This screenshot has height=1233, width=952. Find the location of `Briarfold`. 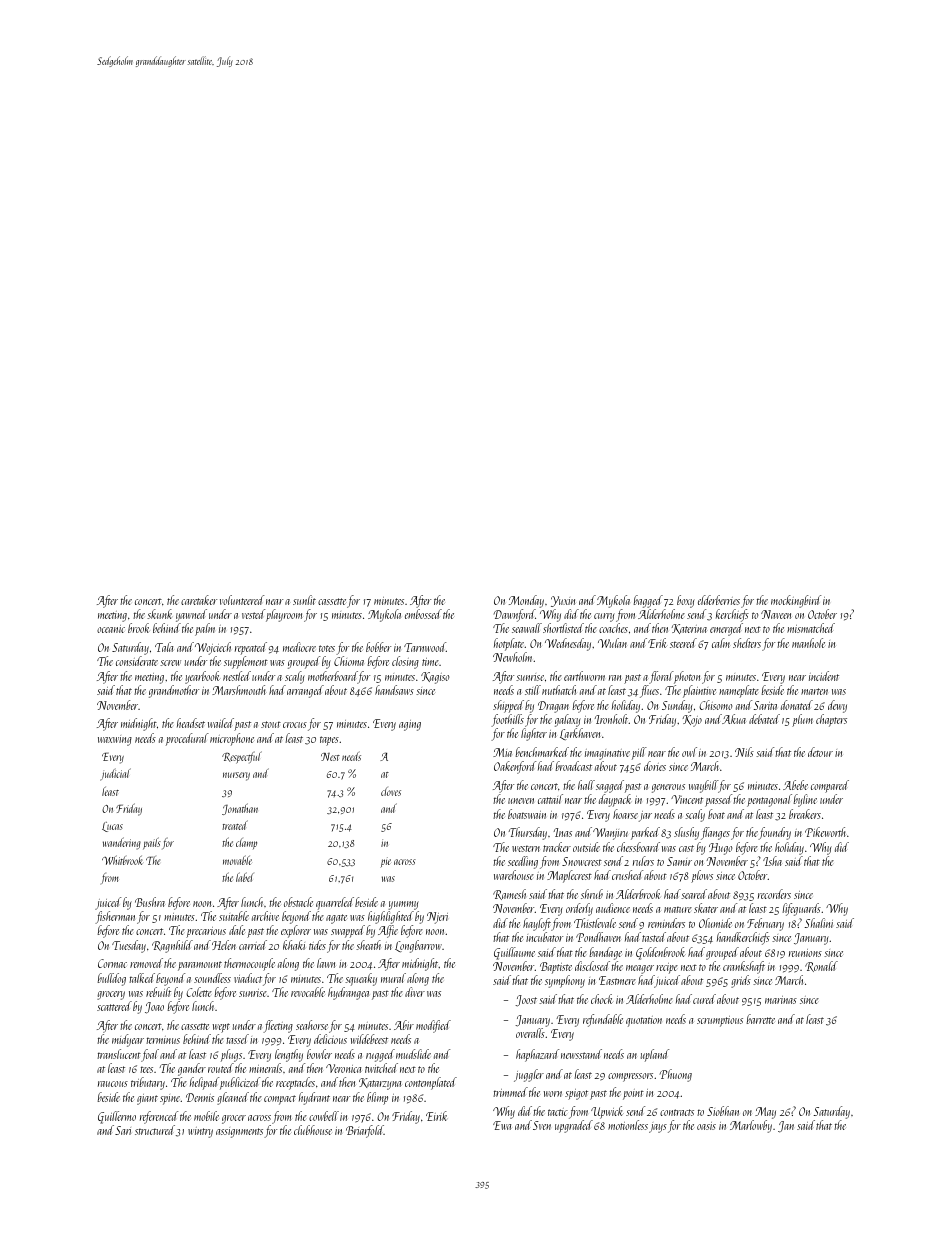

Briarfold is located at coordinates (365, 1131).
